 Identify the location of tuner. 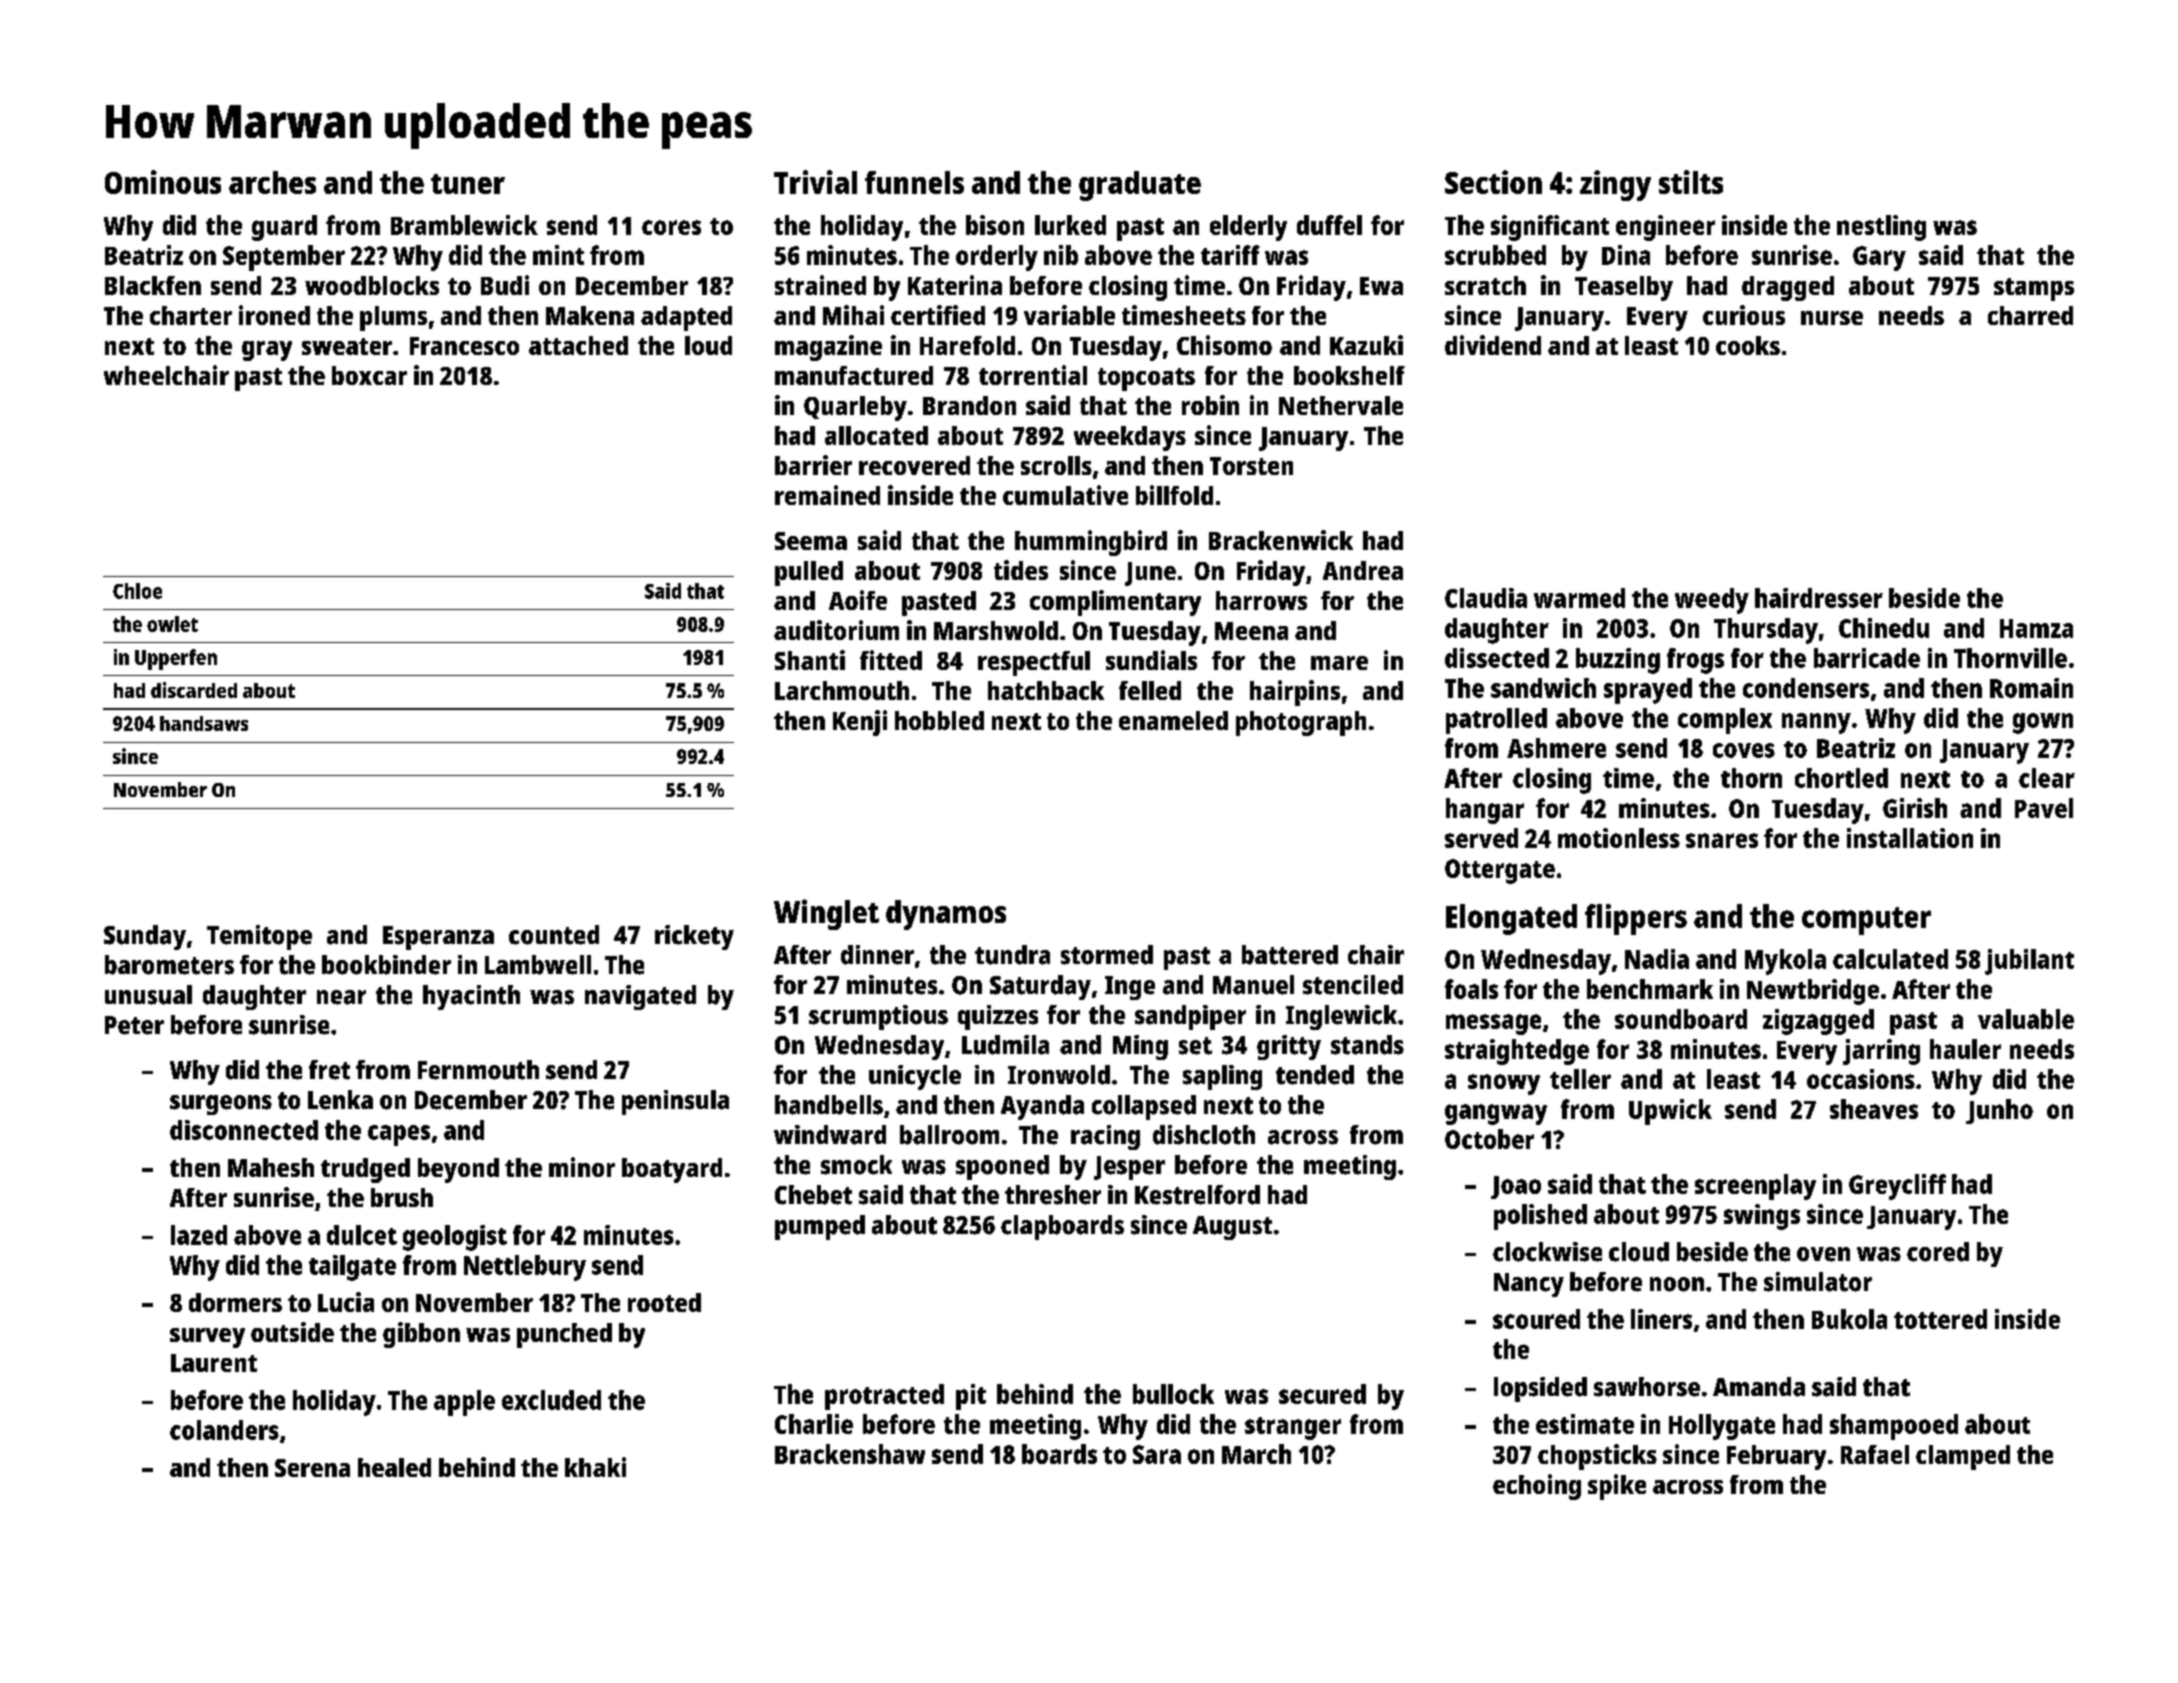
(468, 184).
